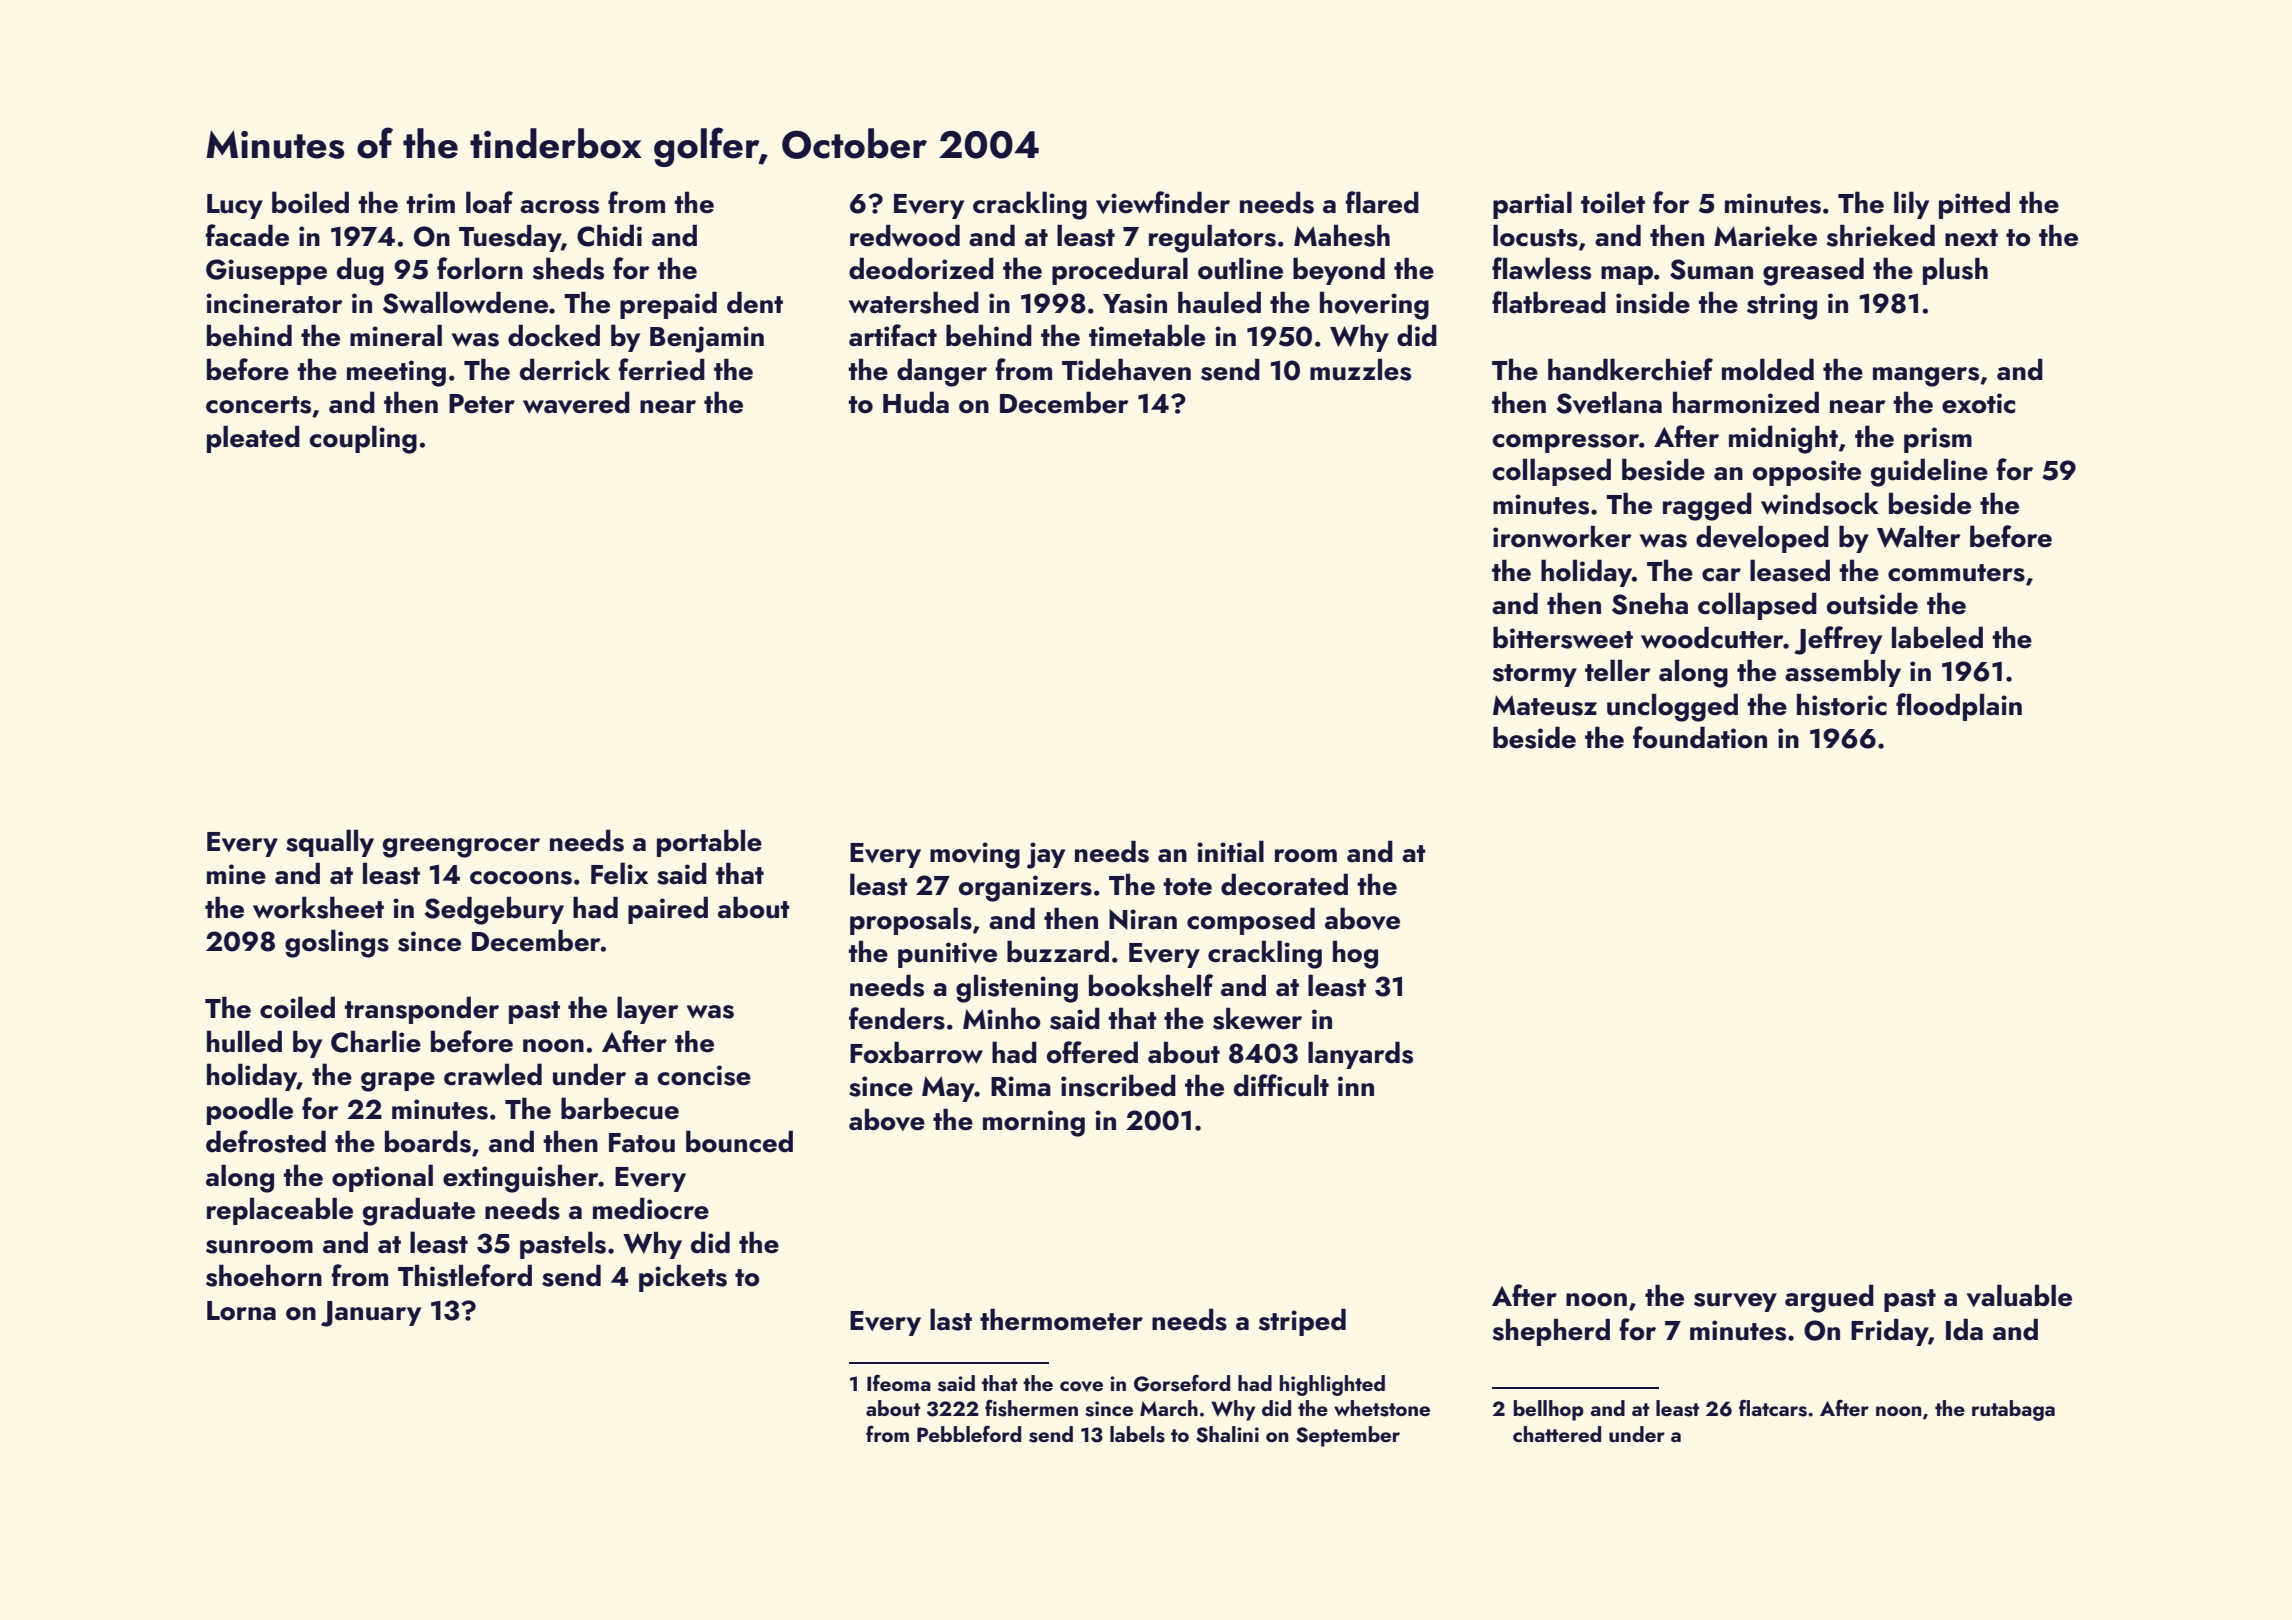 The width and height of the image is (2292, 1620). What do you see at coordinates (1956, 573) in the image?
I see `commuters` at bounding box center [1956, 573].
